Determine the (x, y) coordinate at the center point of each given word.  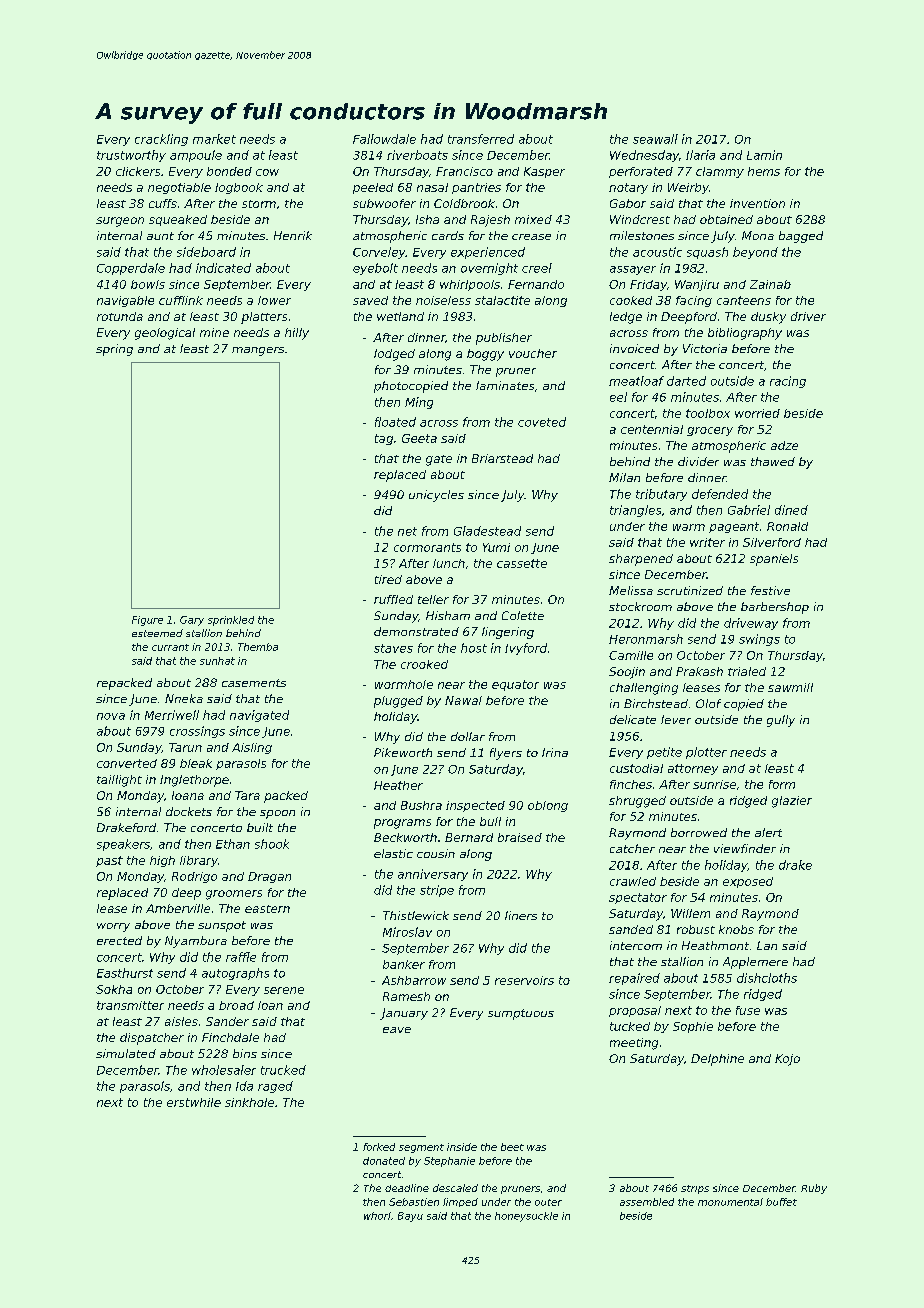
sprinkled (231, 621)
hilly (297, 334)
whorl (377, 1216)
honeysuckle (526, 1217)
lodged (394, 355)
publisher (504, 339)
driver (808, 316)
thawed (773, 461)
